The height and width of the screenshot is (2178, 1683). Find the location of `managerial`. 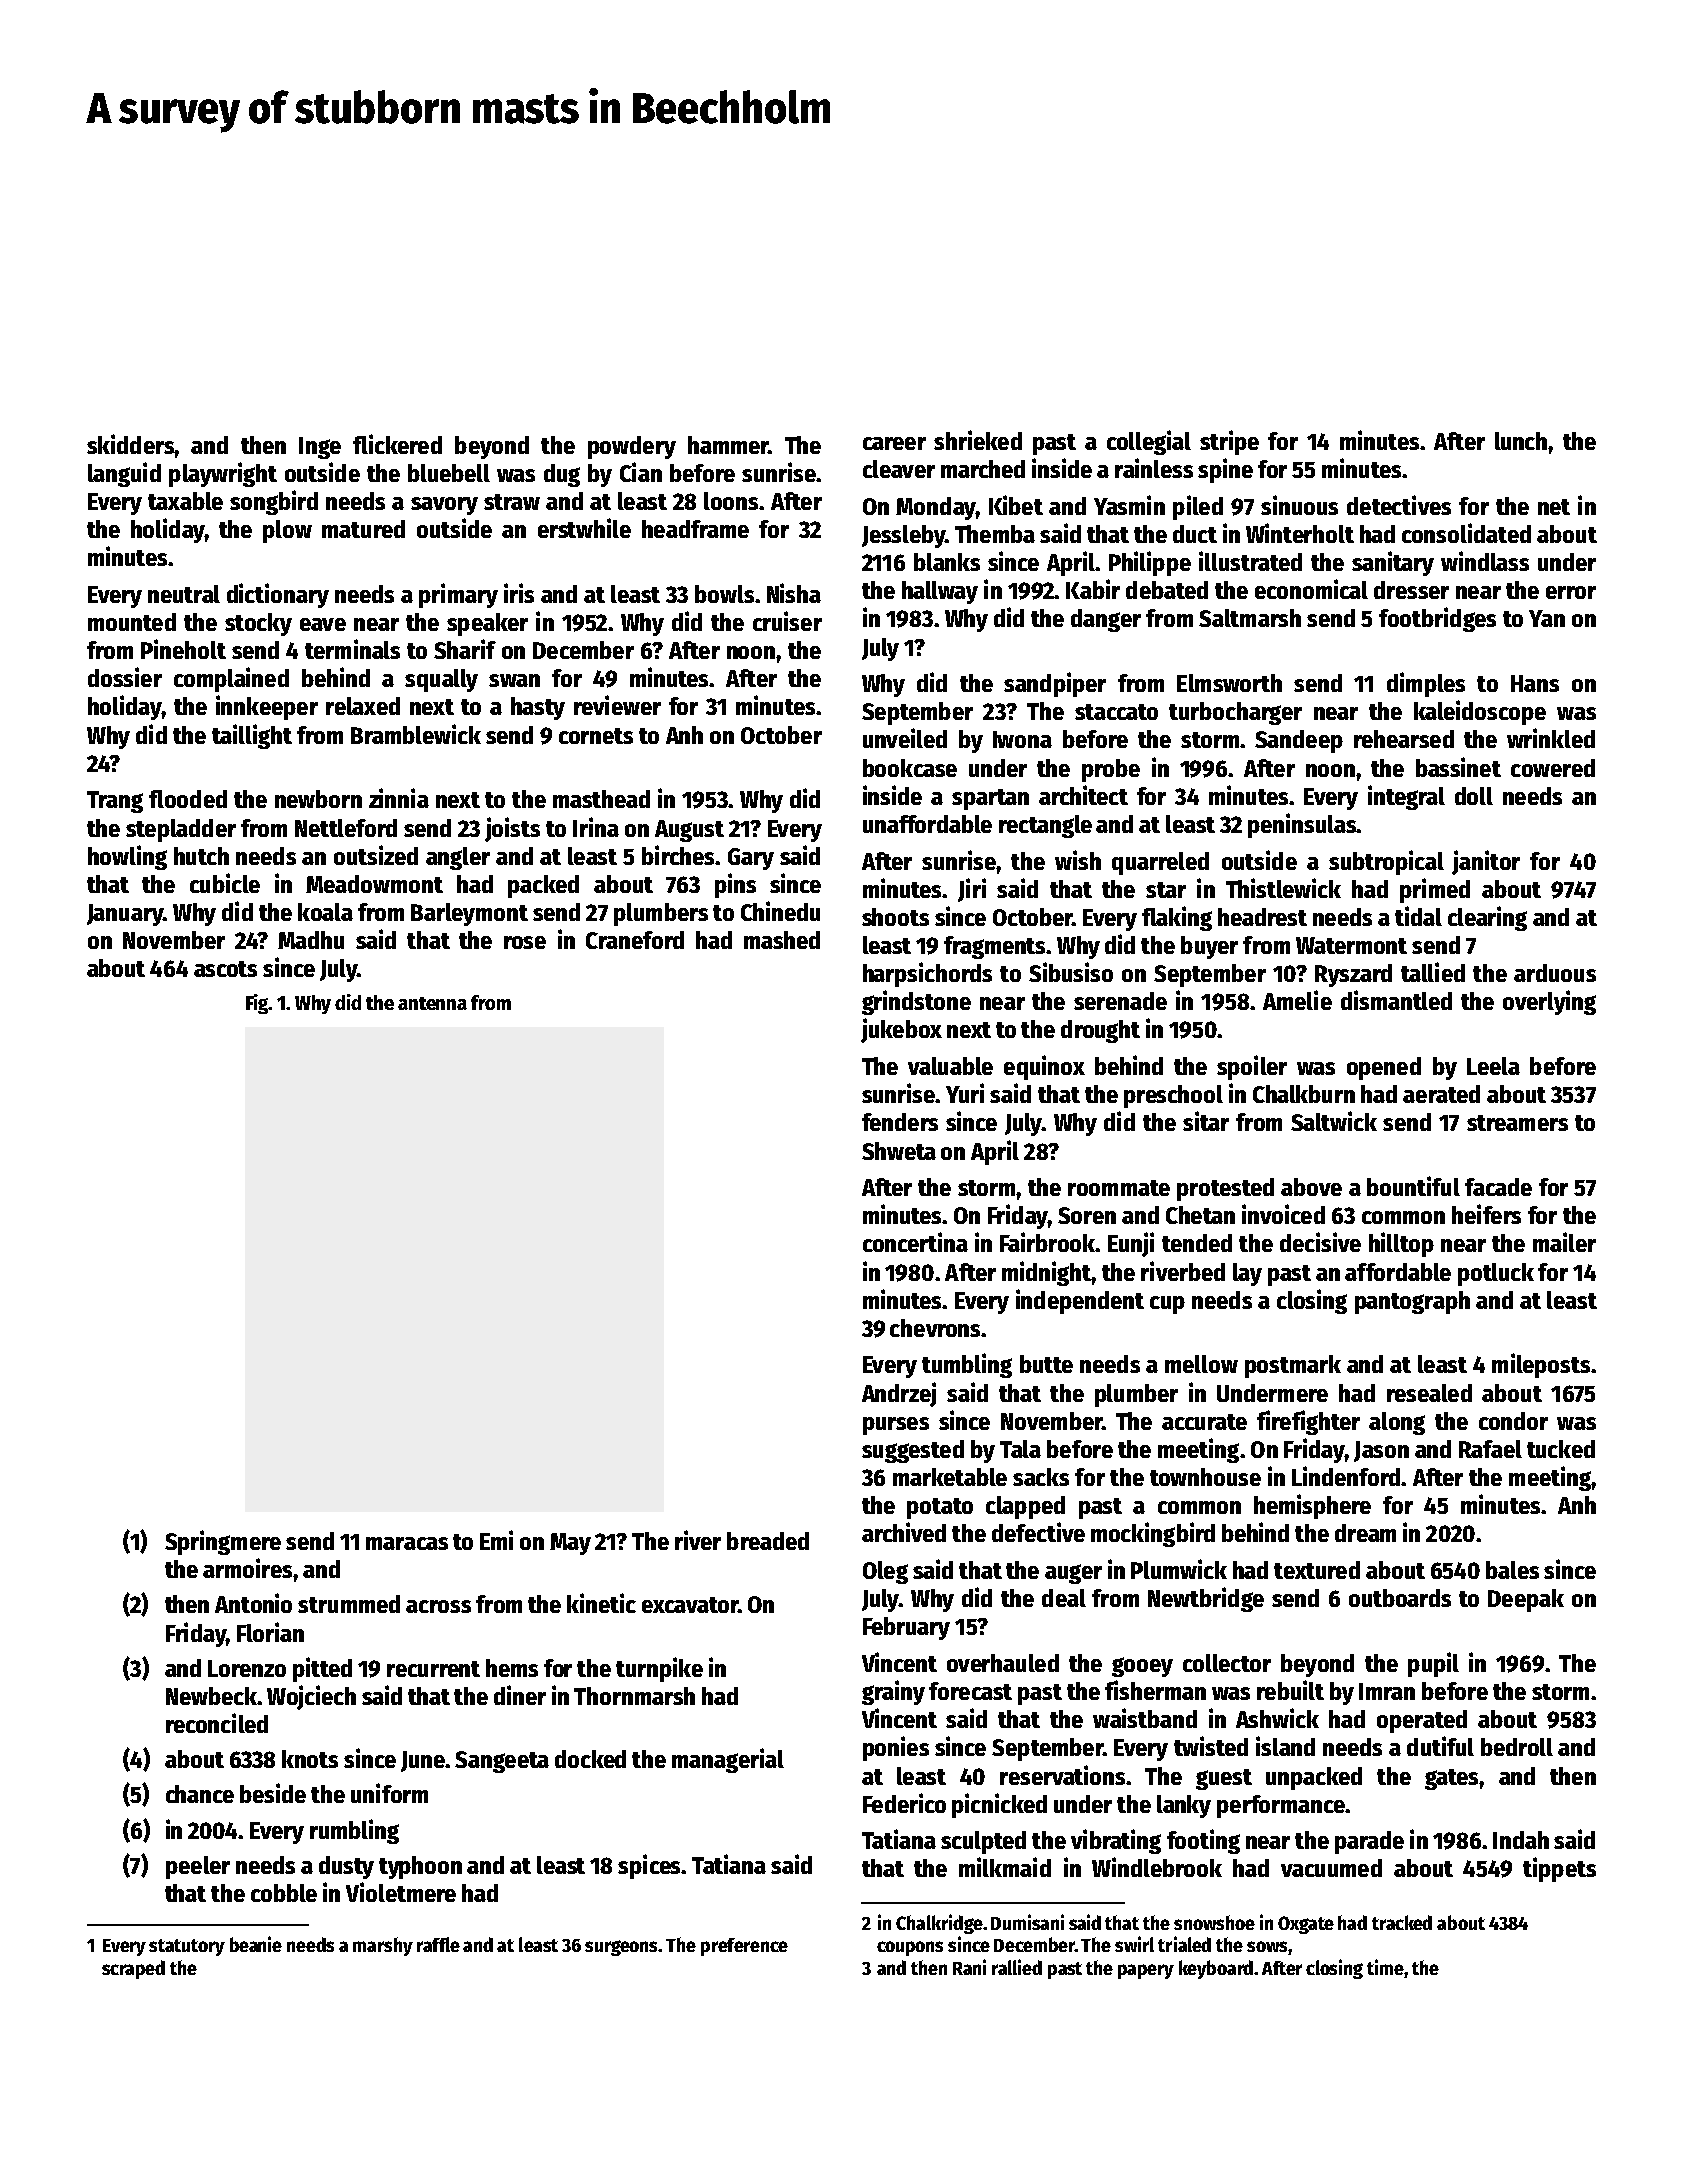

managerial is located at coordinates (728, 1760).
